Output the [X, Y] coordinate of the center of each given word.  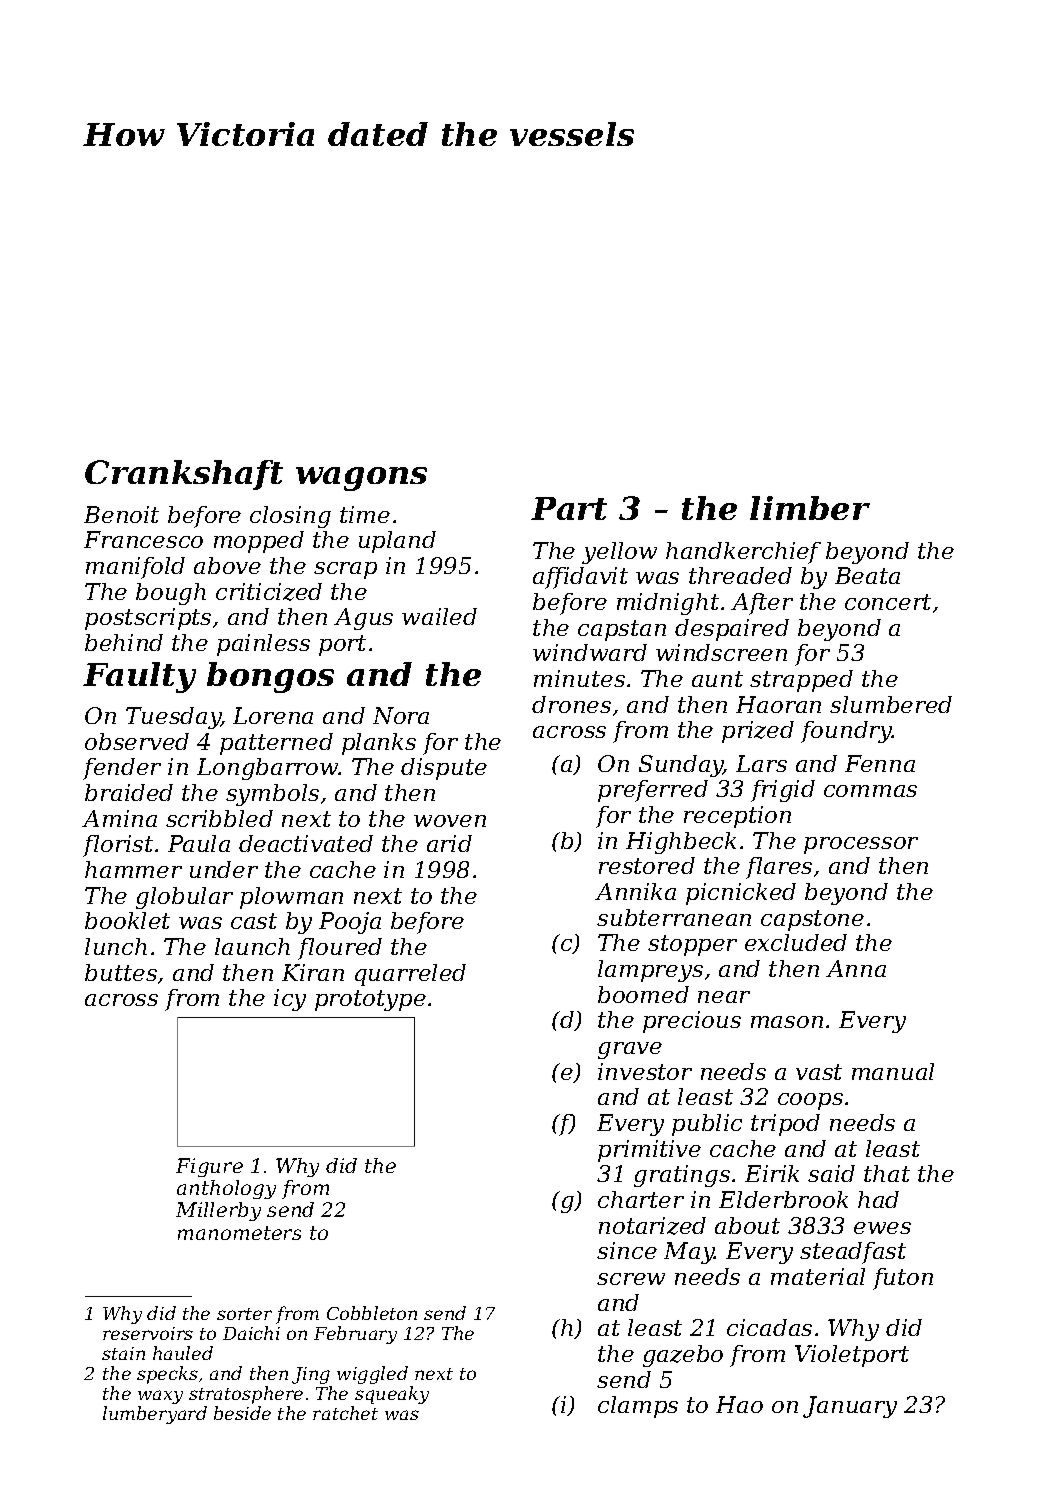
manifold [135, 568]
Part [569, 508]
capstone [812, 920]
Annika [635, 891]
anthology [226, 1189]
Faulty [139, 677]
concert [888, 602]
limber [810, 508]
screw [631, 1279]
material [818, 1276]
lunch [116, 946]
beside [242, 1413]
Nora [401, 715]
